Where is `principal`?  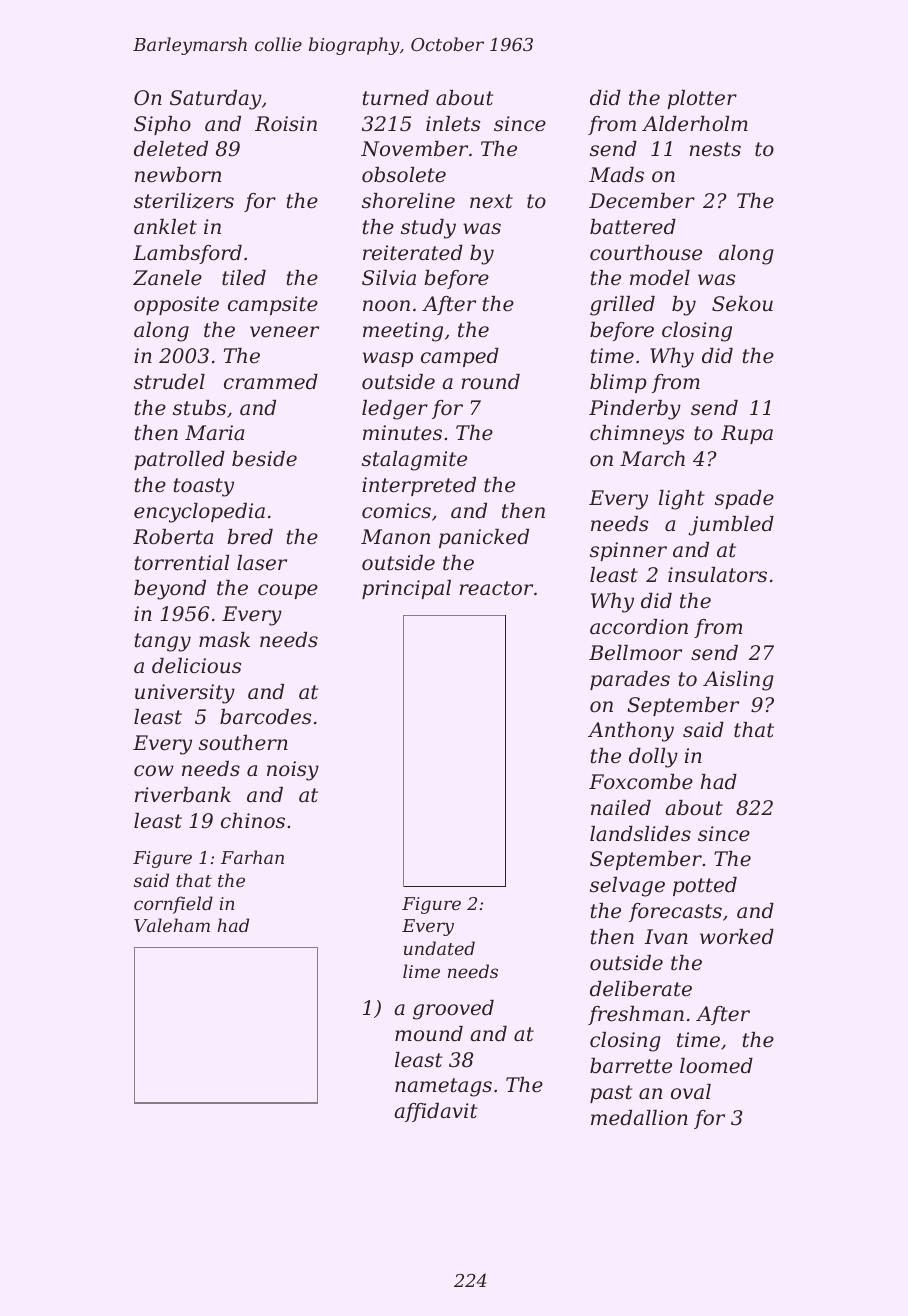 principal is located at coordinates (406, 589).
